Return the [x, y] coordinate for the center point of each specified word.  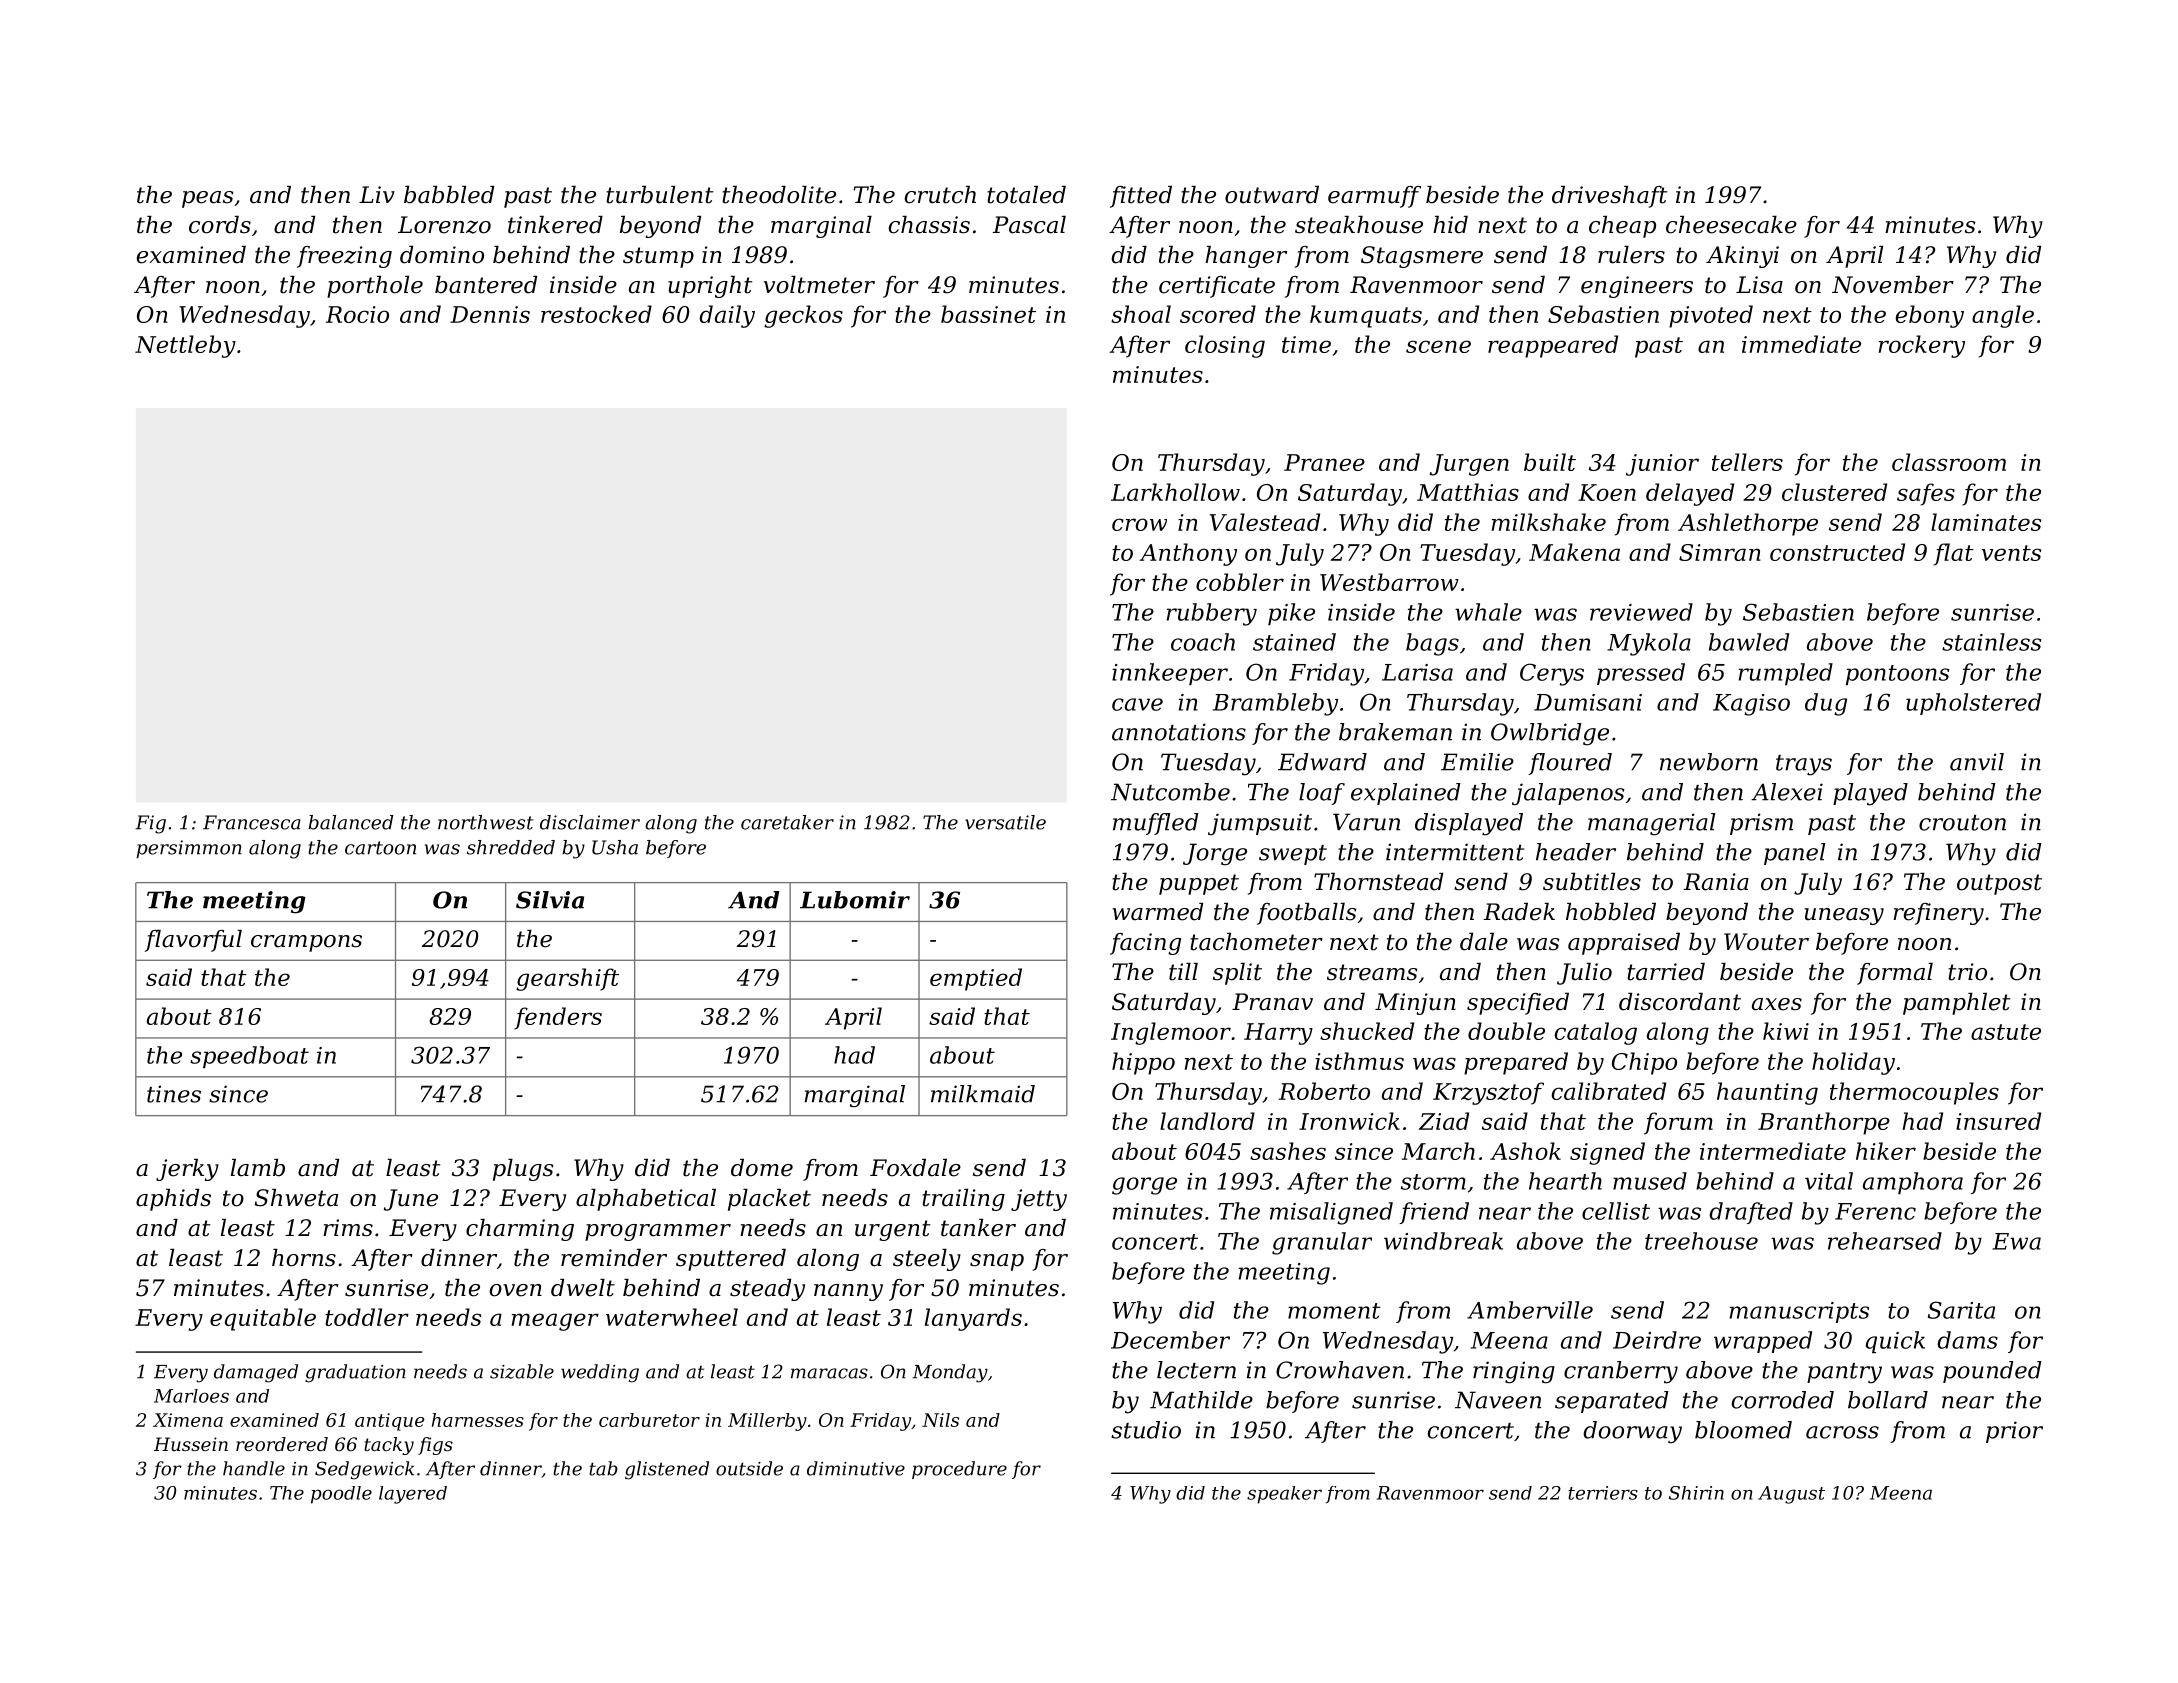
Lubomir [855, 900]
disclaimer [590, 822]
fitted [1141, 197]
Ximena [188, 1420]
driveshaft [1610, 197]
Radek [1519, 912]
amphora [1913, 1183]
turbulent [660, 195]
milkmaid [983, 1094]
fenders [558, 1018]
